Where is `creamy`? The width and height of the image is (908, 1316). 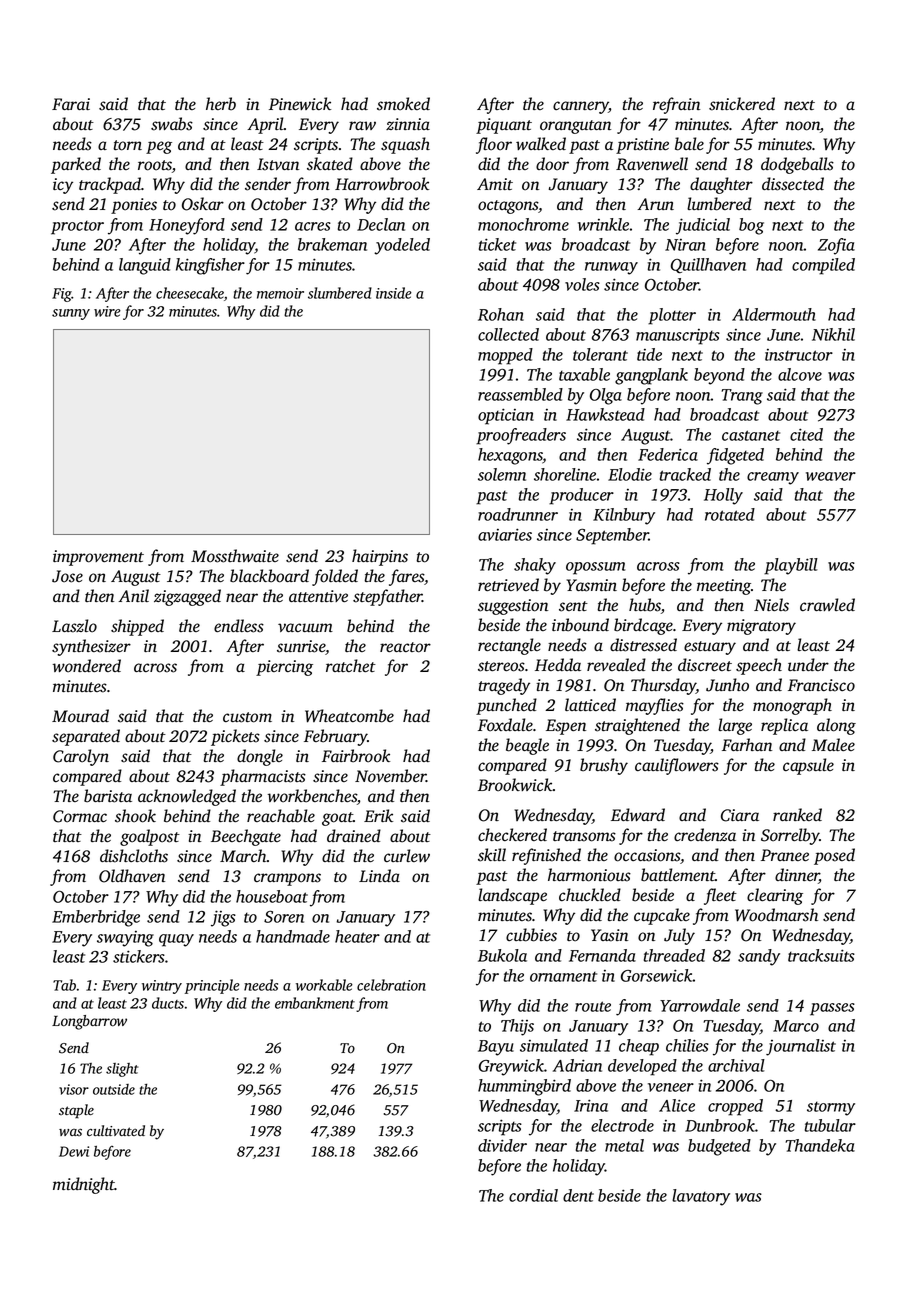
creamy is located at coordinates (773, 478).
